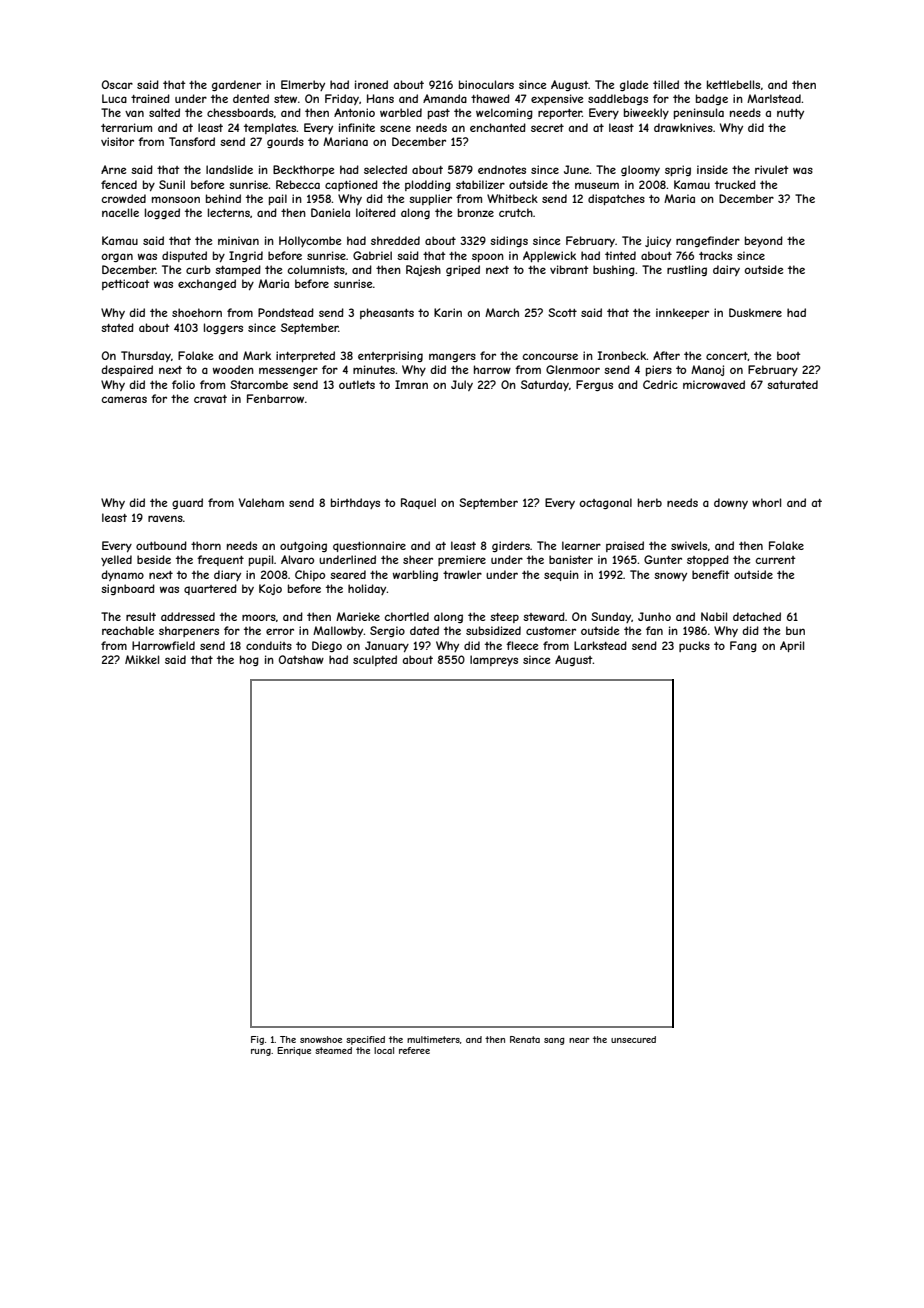  What do you see at coordinates (142, 659) in the document?
I see `Mikkel` at bounding box center [142, 659].
